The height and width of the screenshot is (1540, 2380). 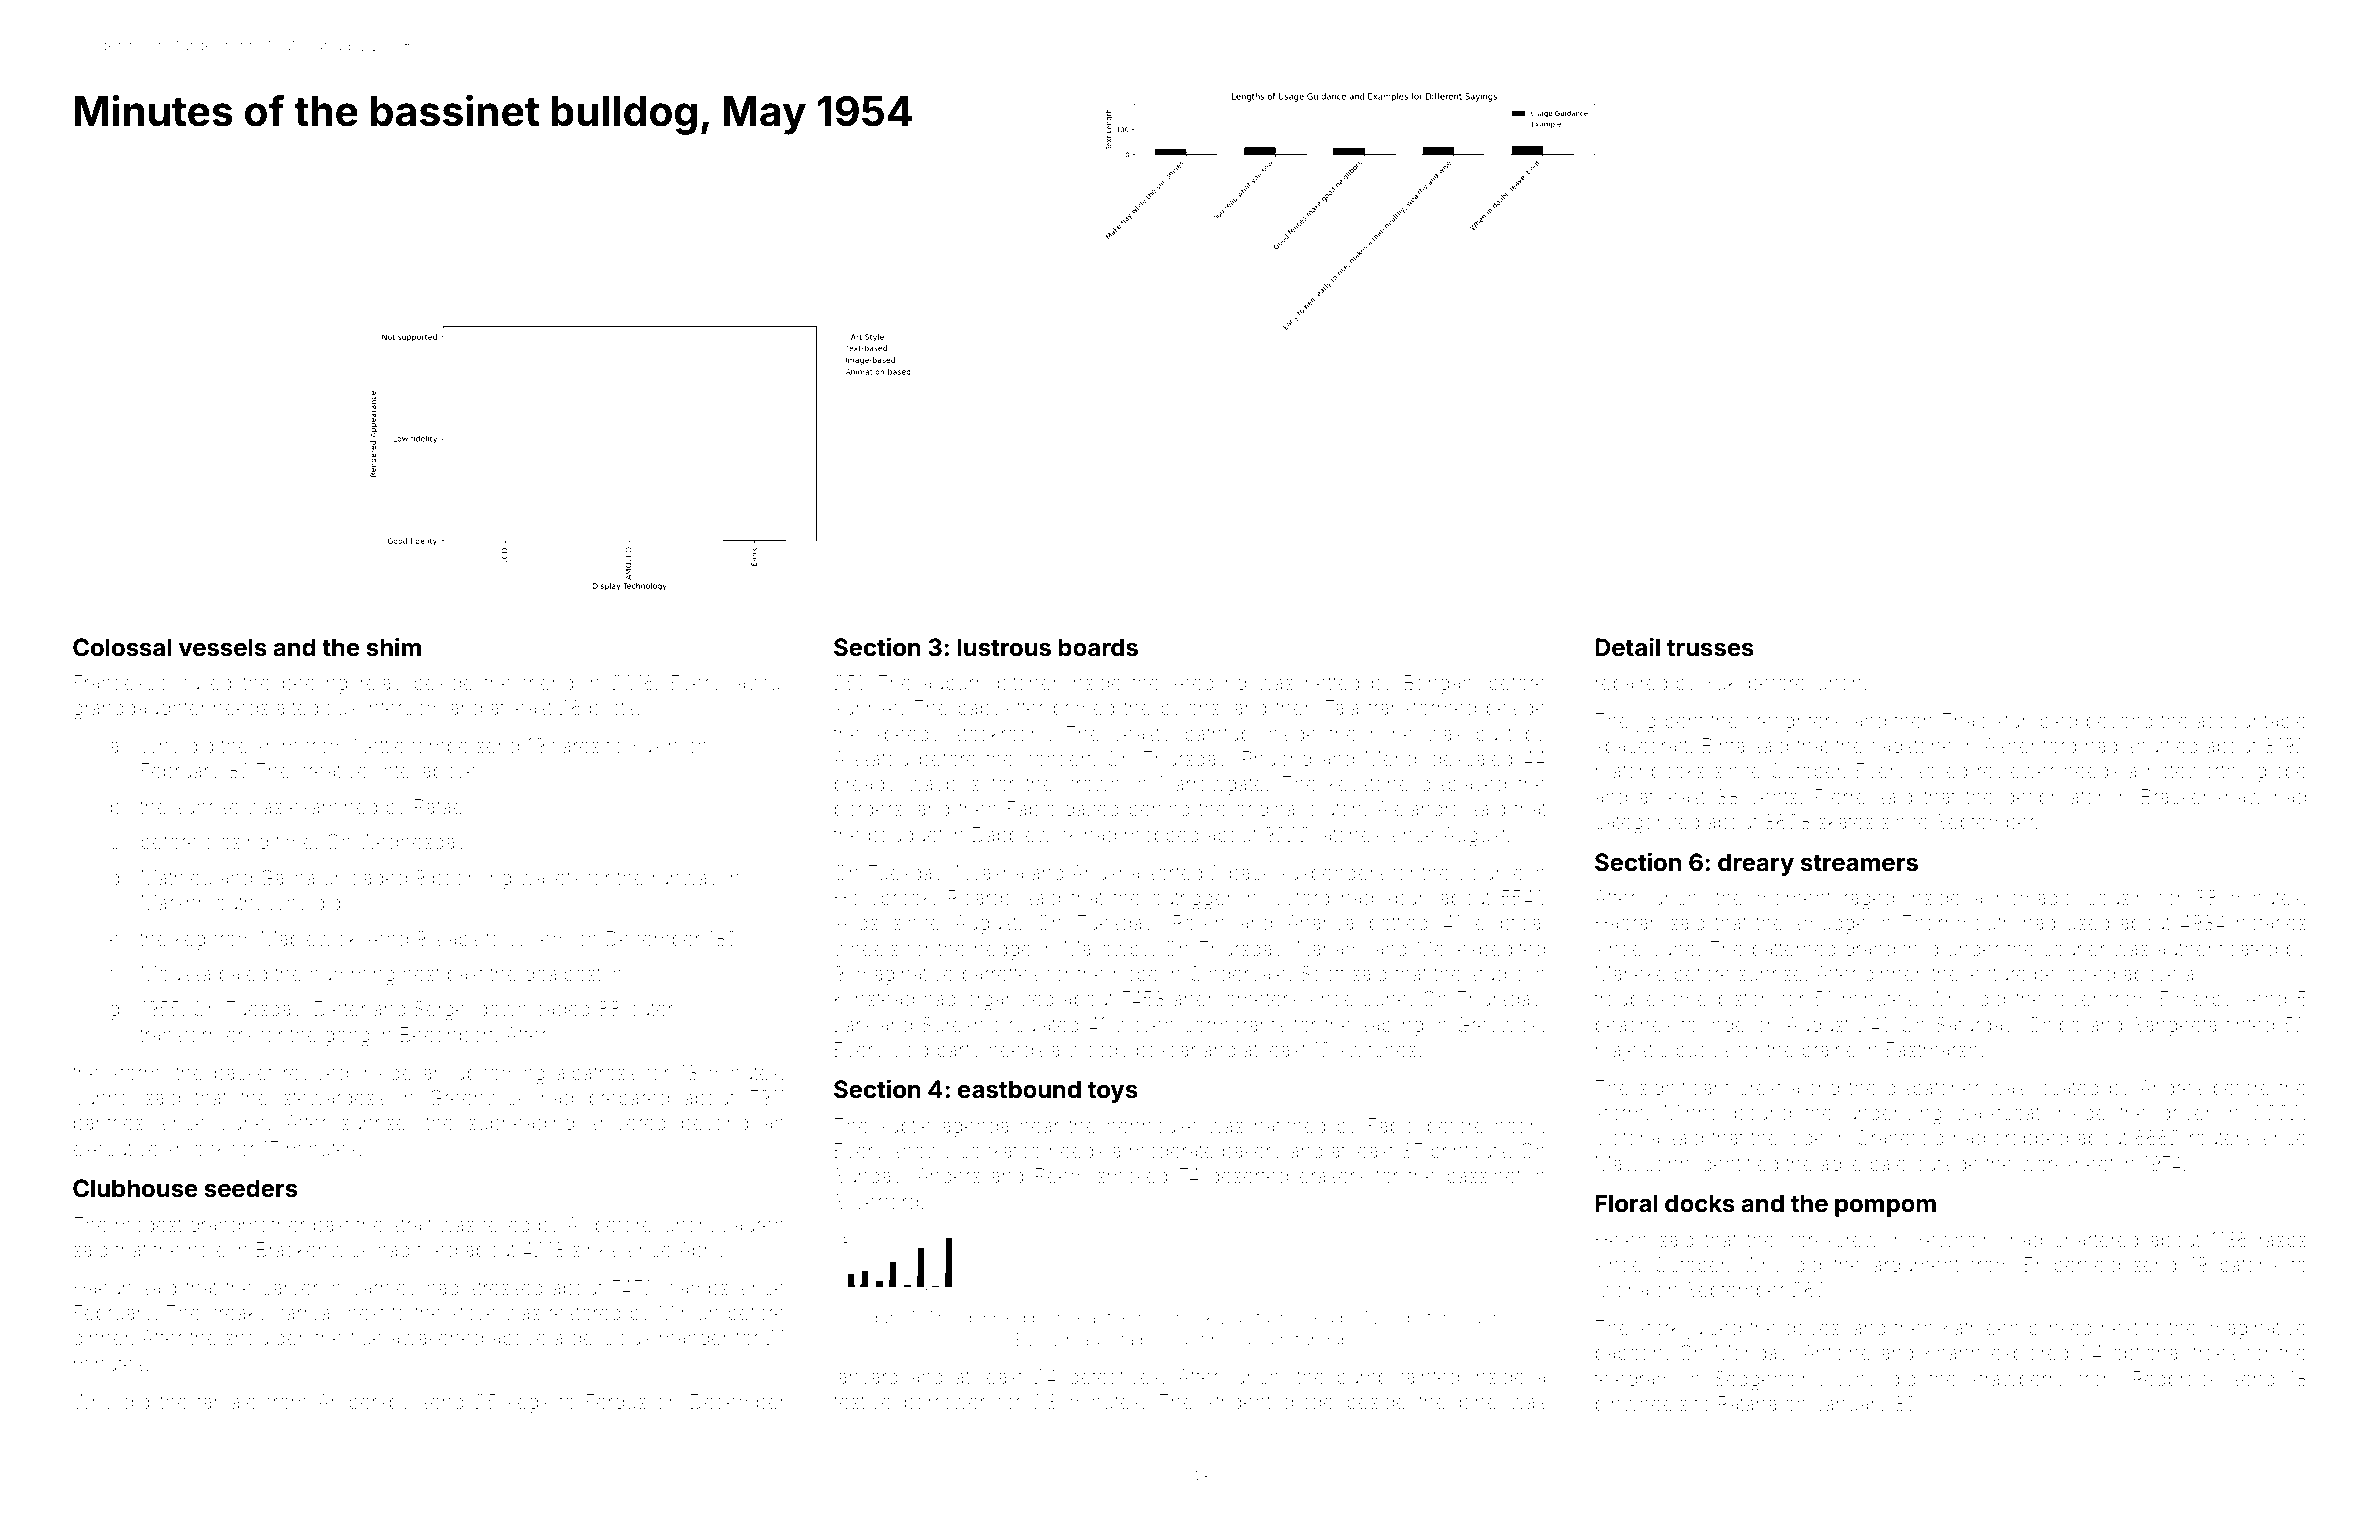 What do you see at coordinates (596, 1072) in the screenshot?
I see `albatross` at bounding box center [596, 1072].
